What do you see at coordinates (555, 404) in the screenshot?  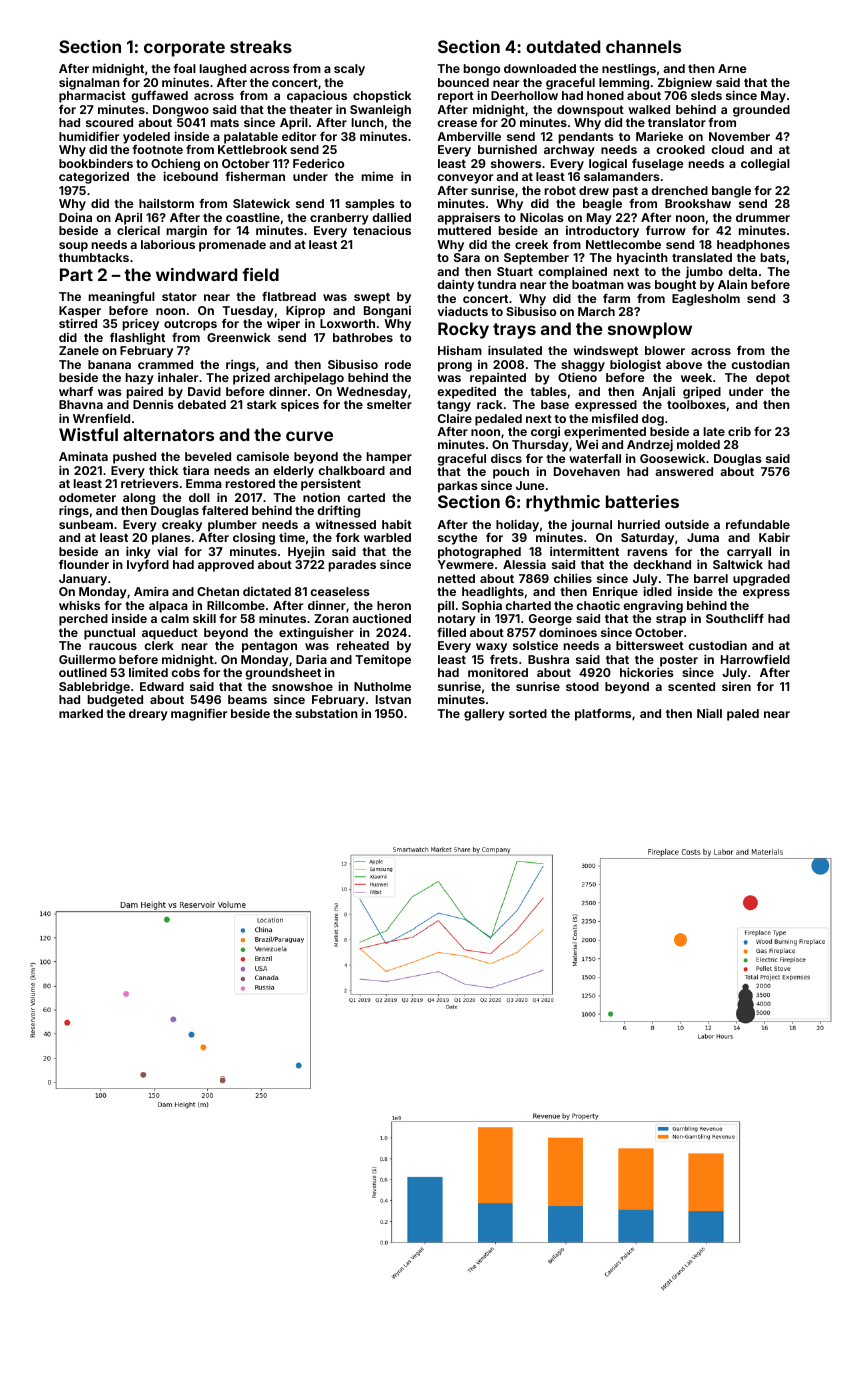 I see `base` at bounding box center [555, 404].
